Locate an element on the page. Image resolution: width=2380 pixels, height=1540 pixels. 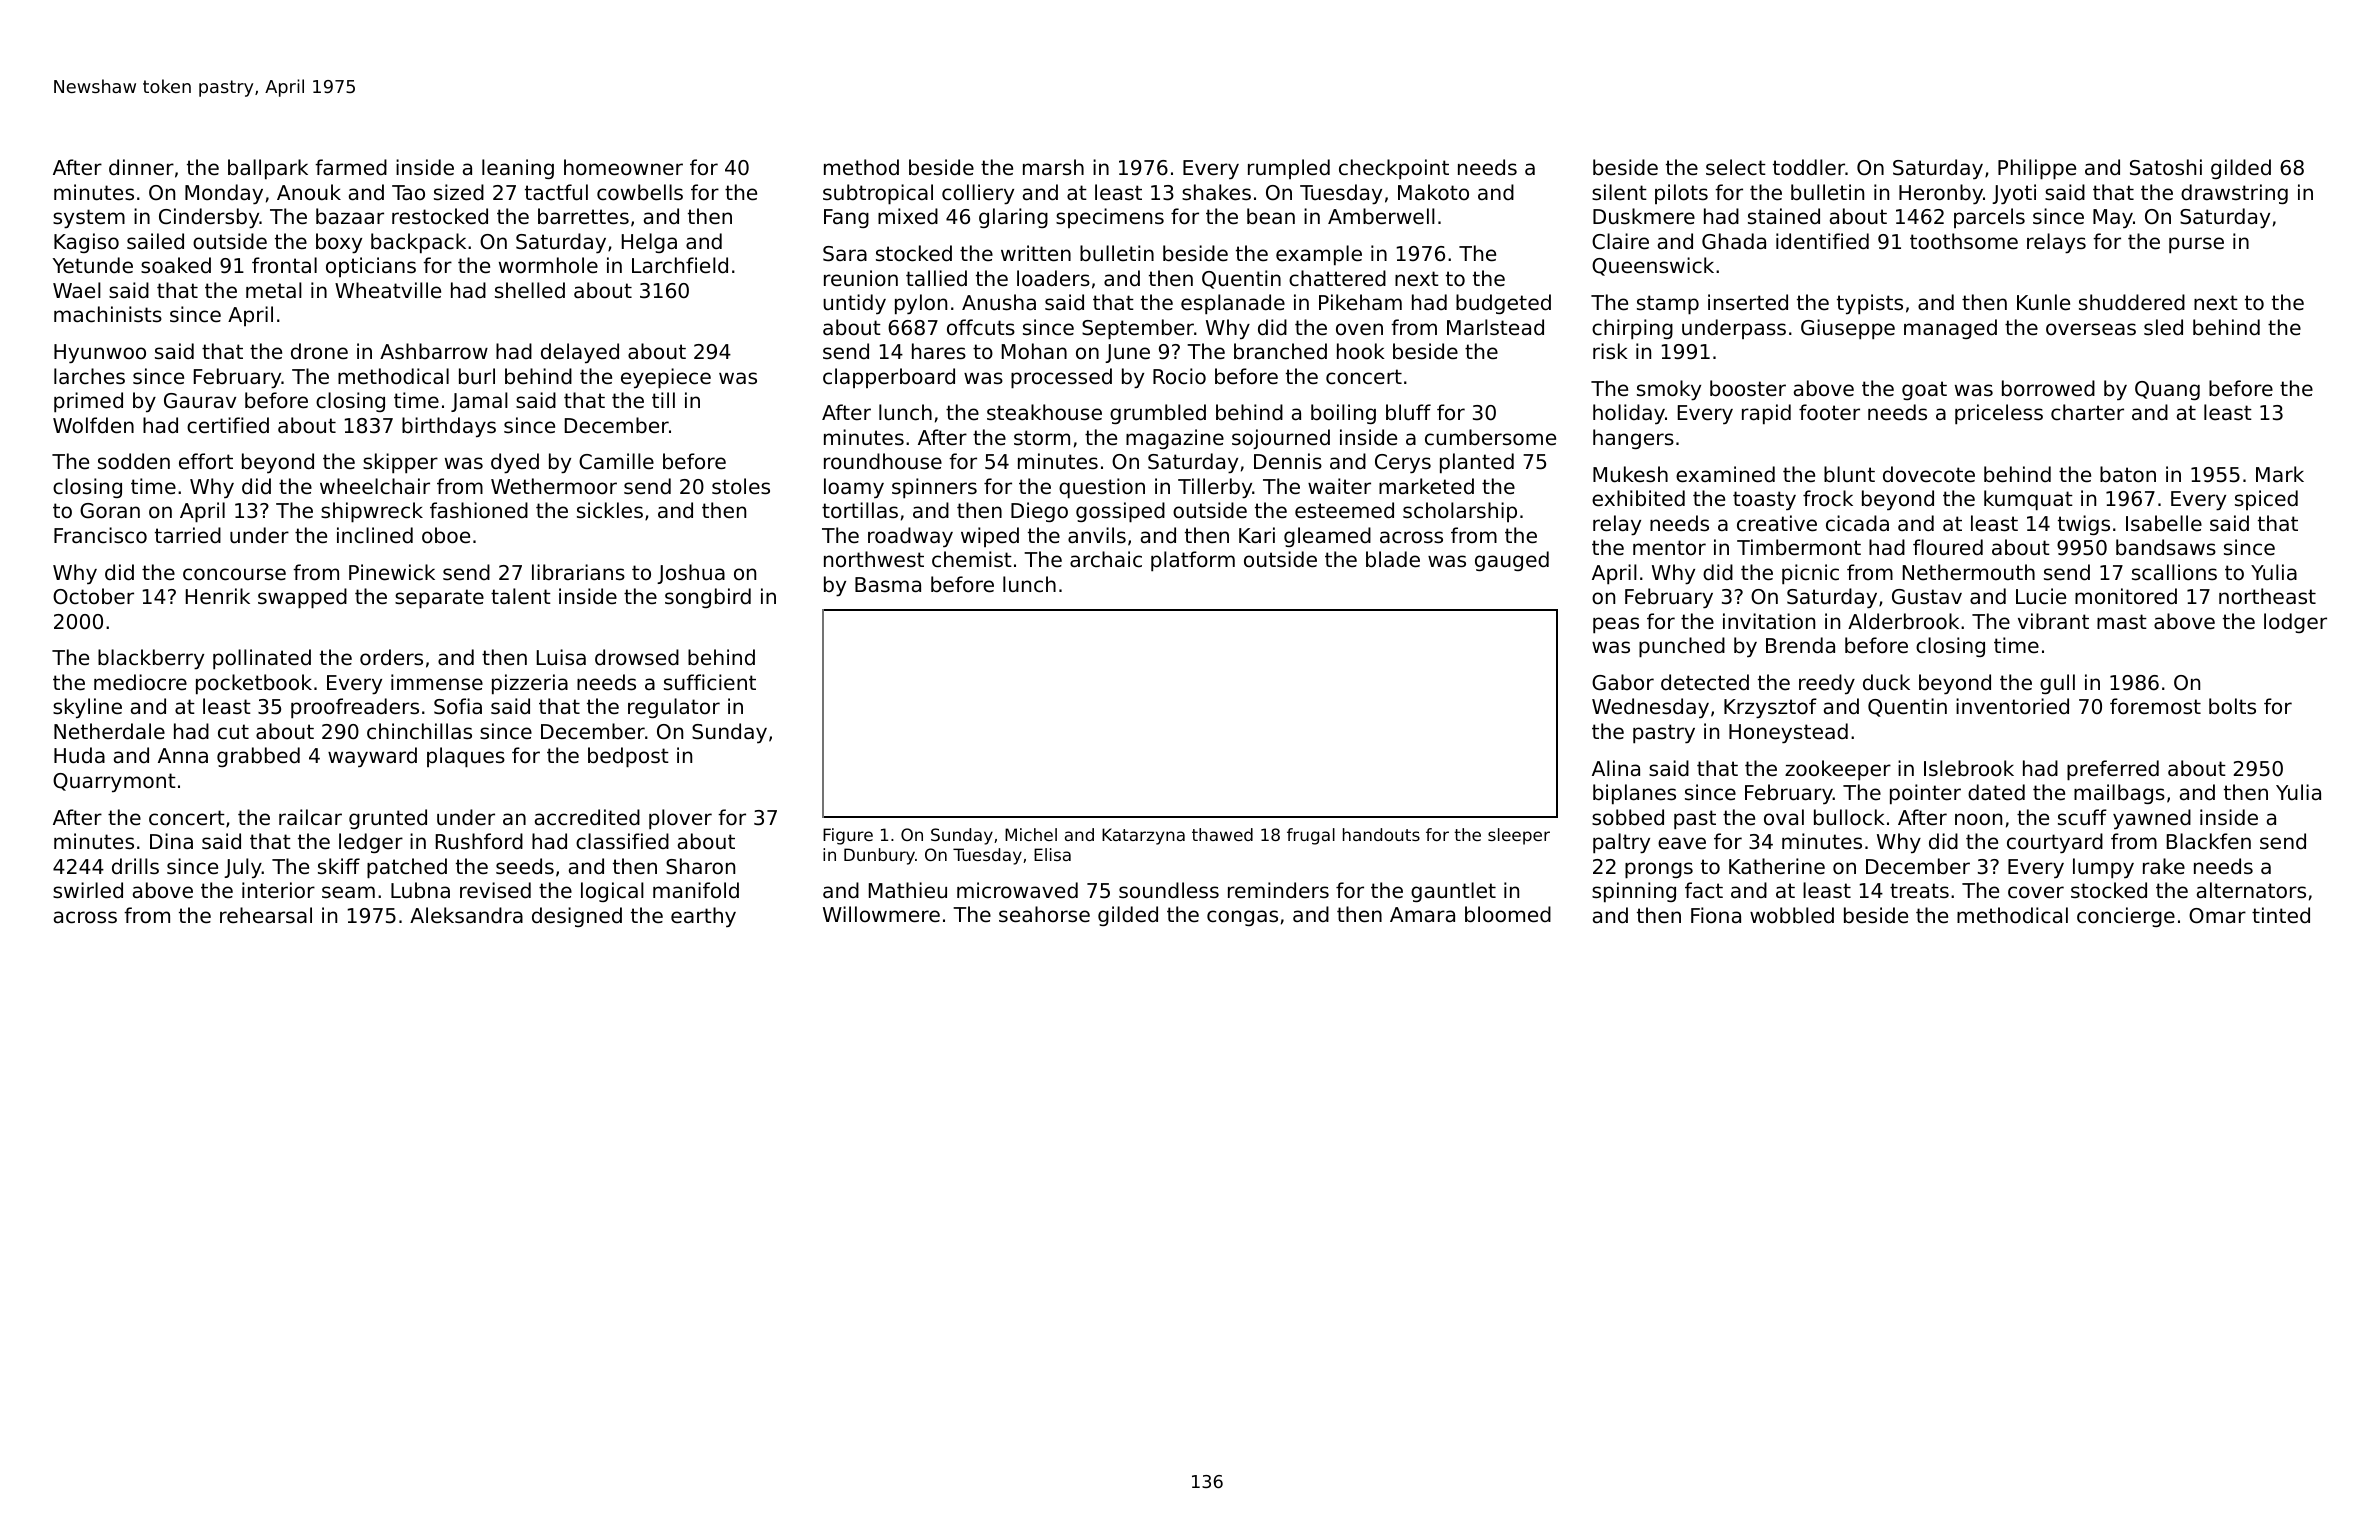
mediocre is located at coordinates (140, 682).
